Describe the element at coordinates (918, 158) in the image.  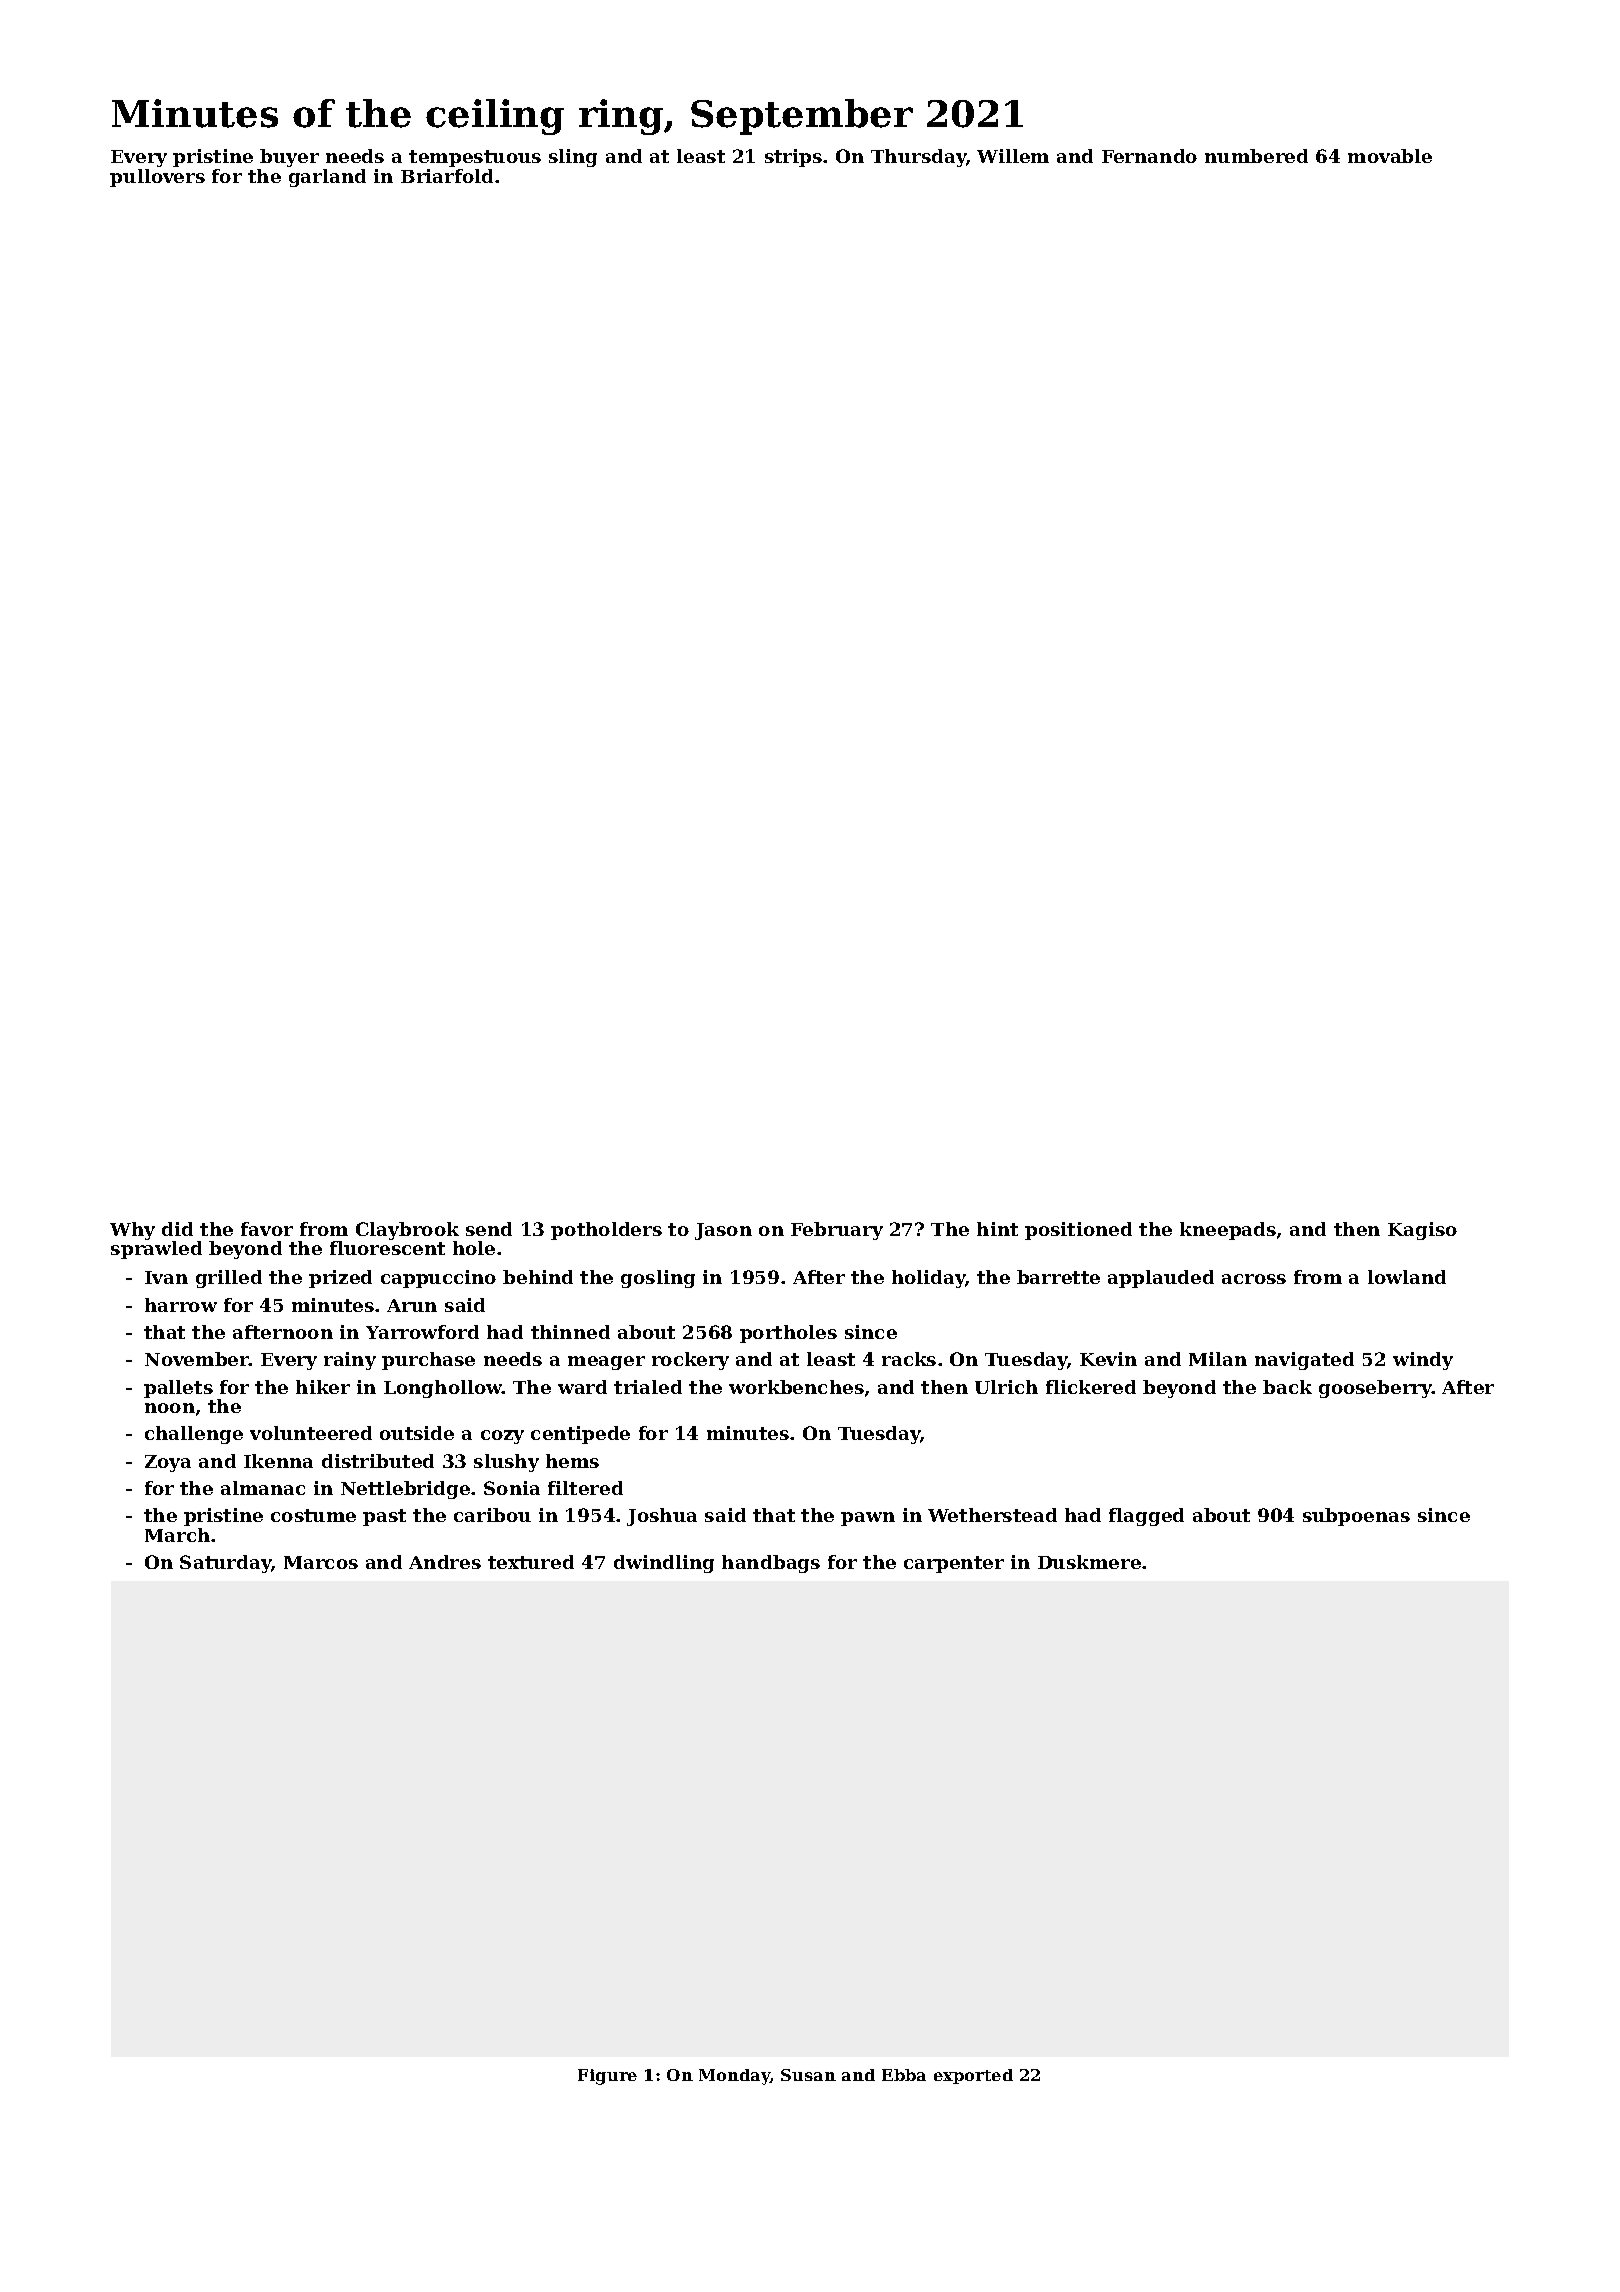
I see `Thursday` at that location.
